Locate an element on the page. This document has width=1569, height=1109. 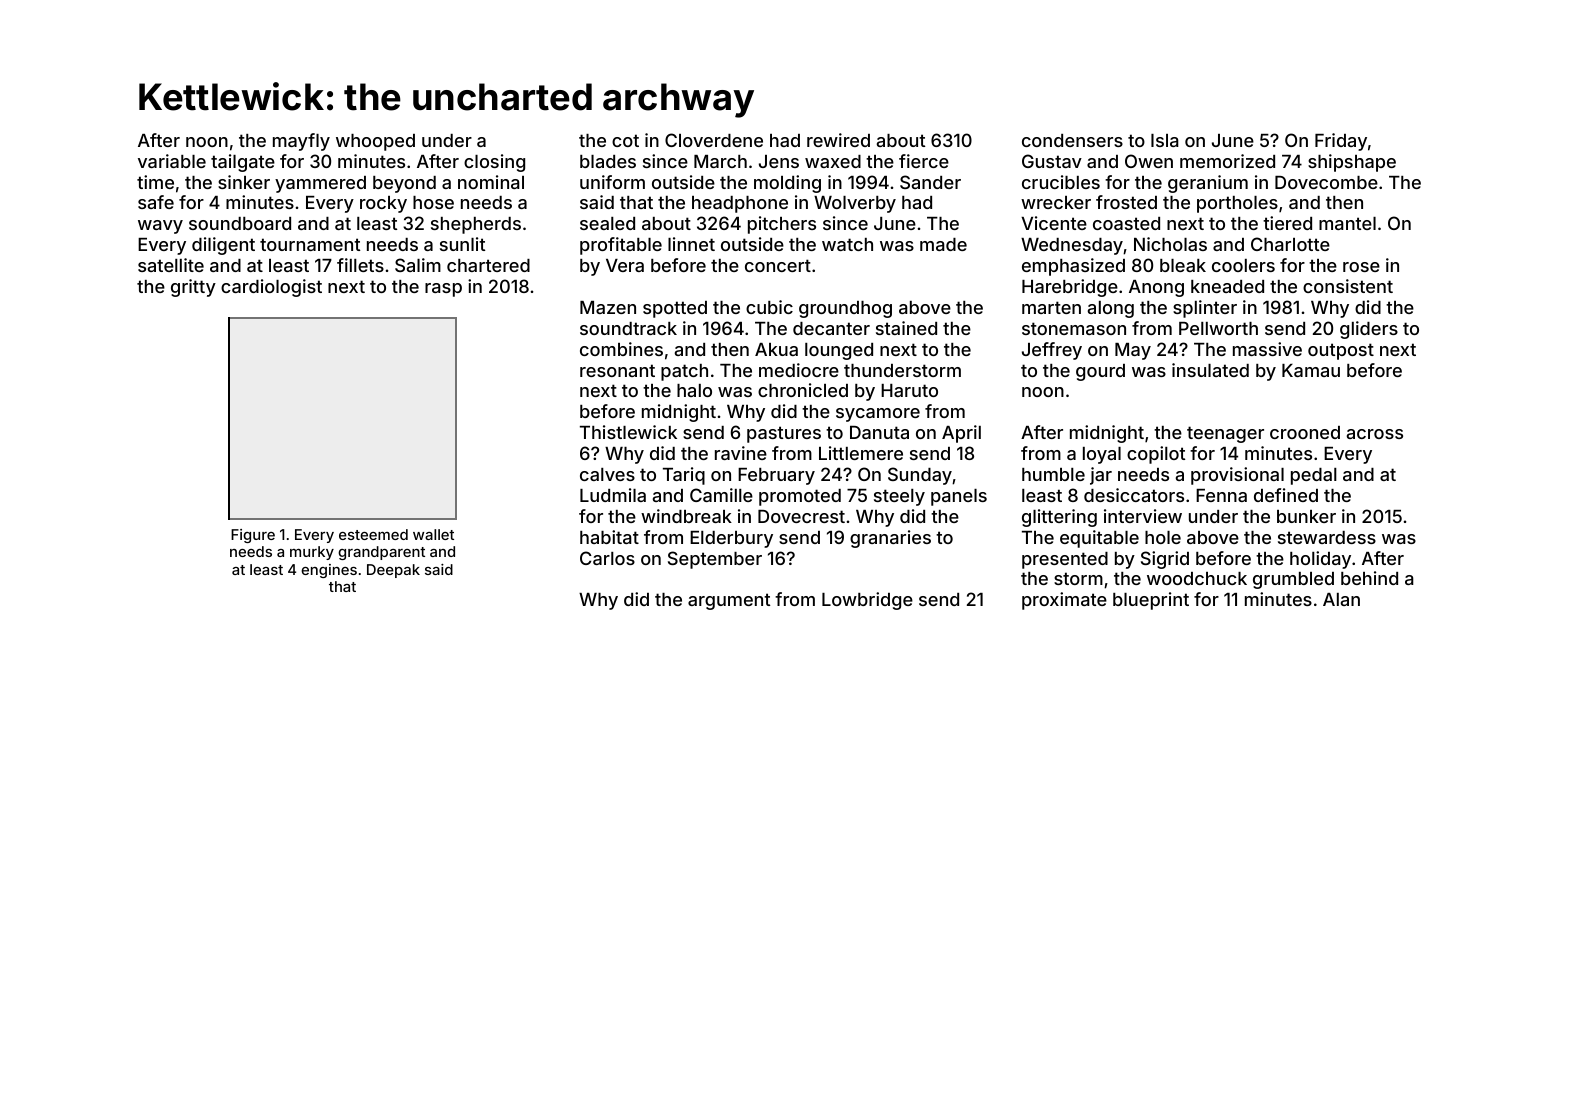
promoted is located at coordinates (800, 497).
